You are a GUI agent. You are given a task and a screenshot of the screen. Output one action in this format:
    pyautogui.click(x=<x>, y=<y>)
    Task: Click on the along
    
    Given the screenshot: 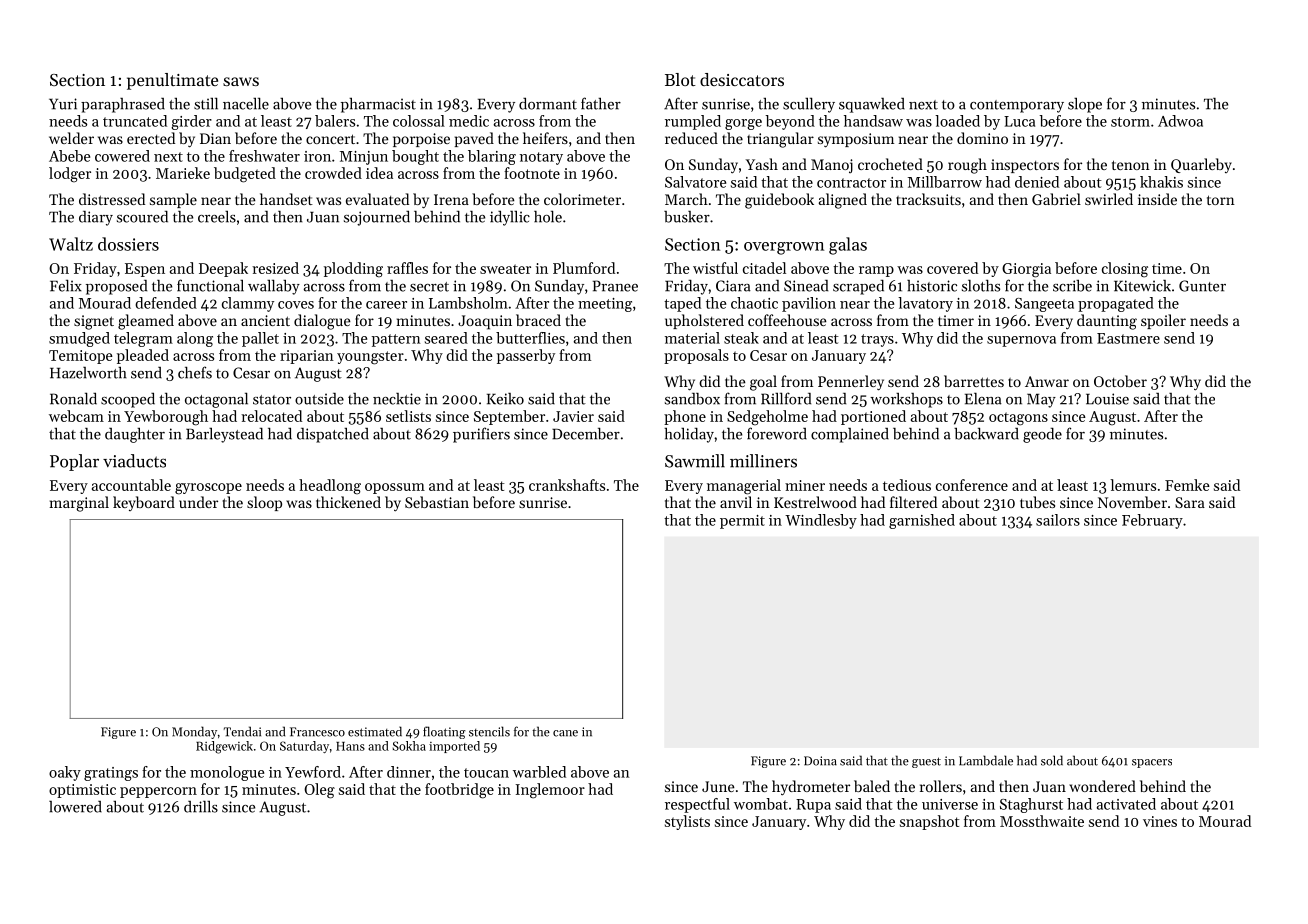 What is the action you would take?
    pyautogui.click(x=195, y=339)
